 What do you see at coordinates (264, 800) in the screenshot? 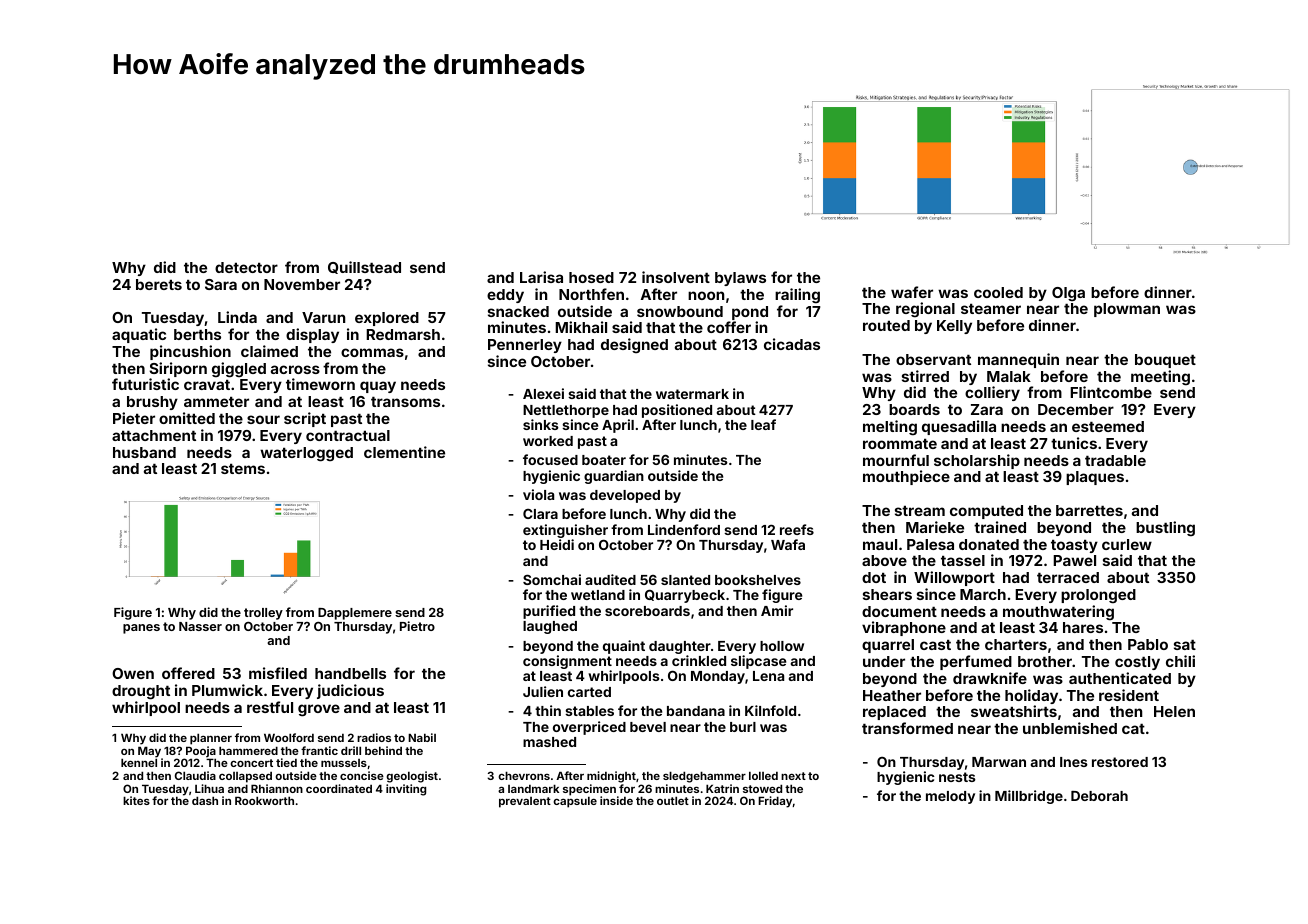
I see `Rookworth` at bounding box center [264, 800].
